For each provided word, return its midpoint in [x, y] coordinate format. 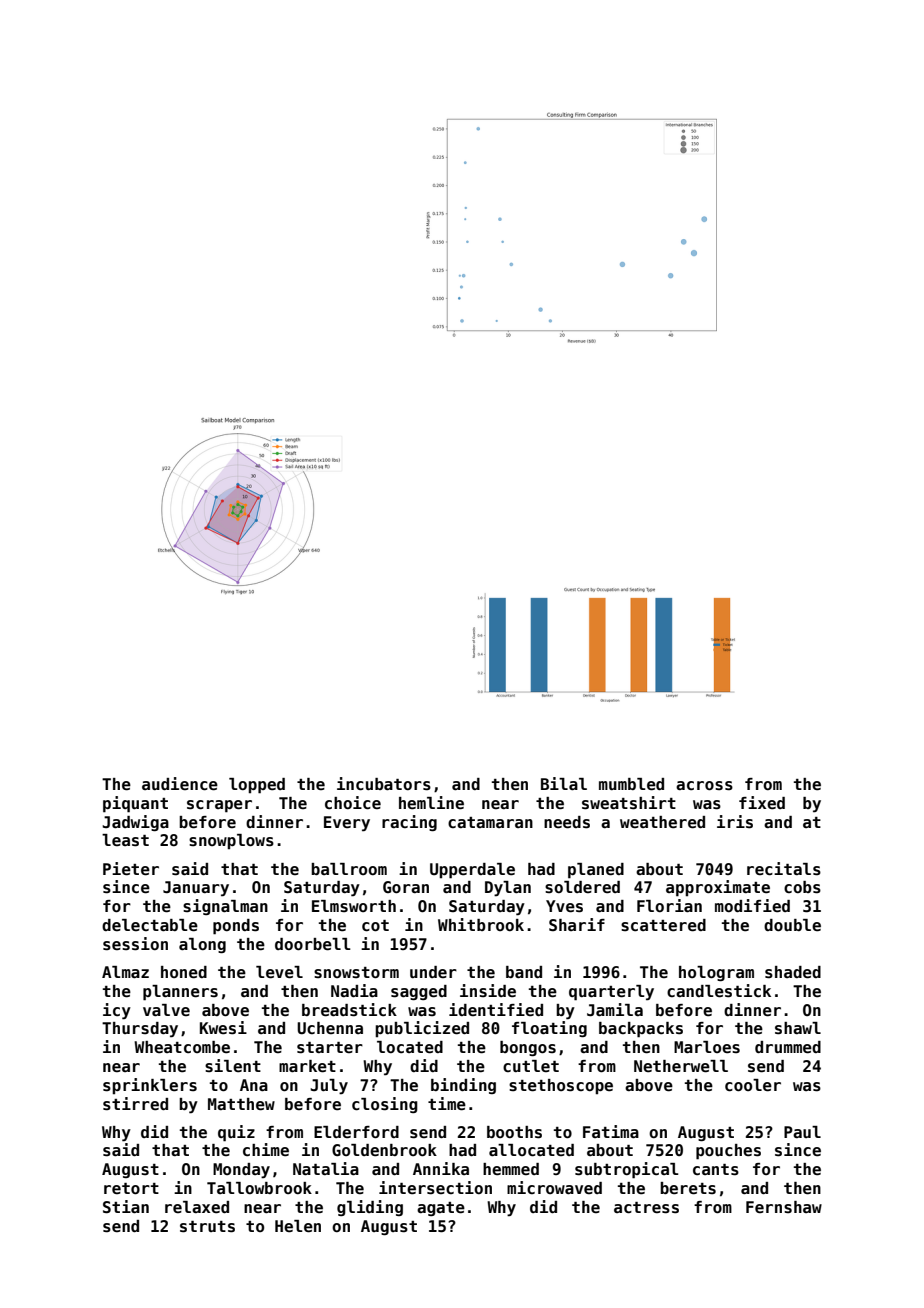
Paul [802, 1132]
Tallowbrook [259, 1188]
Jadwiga [135, 823]
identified [496, 1010]
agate [441, 1209]
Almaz [125, 972]
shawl [798, 1028]
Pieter [131, 869]
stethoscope [561, 1086]
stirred [135, 1104]
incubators [384, 784]
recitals [784, 869]
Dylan [508, 889]
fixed [762, 803]
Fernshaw [784, 1207]
